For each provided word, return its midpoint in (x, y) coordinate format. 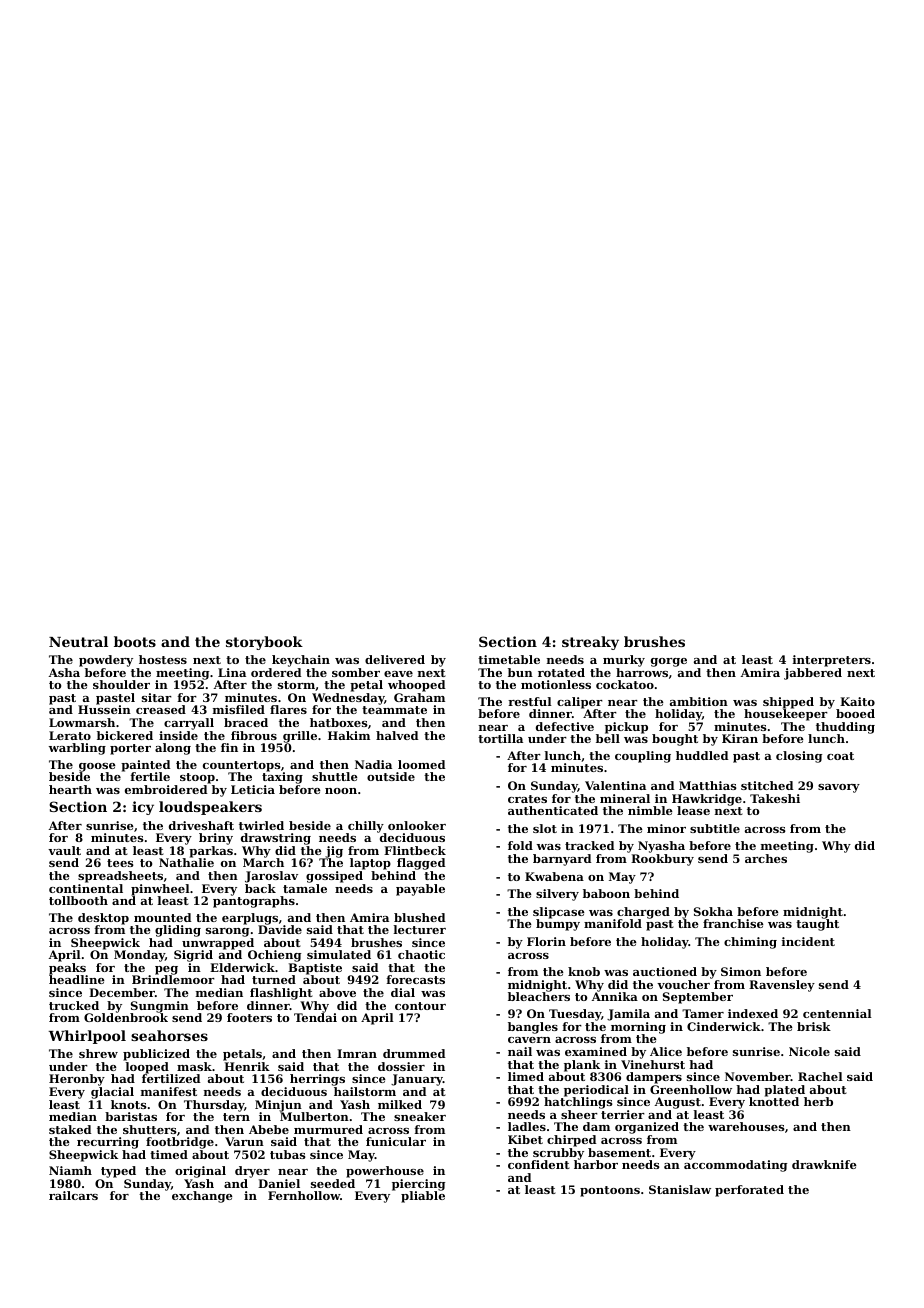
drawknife (824, 1164)
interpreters (832, 661)
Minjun (278, 1106)
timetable (509, 659)
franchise (733, 923)
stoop (197, 778)
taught (817, 925)
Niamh (70, 1170)
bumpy (558, 925)
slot (545, 828)
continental (86, 888)
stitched (767, 785)
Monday (139, 956)
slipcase (559, 913)
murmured (328, 1129)
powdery (106, 661)
